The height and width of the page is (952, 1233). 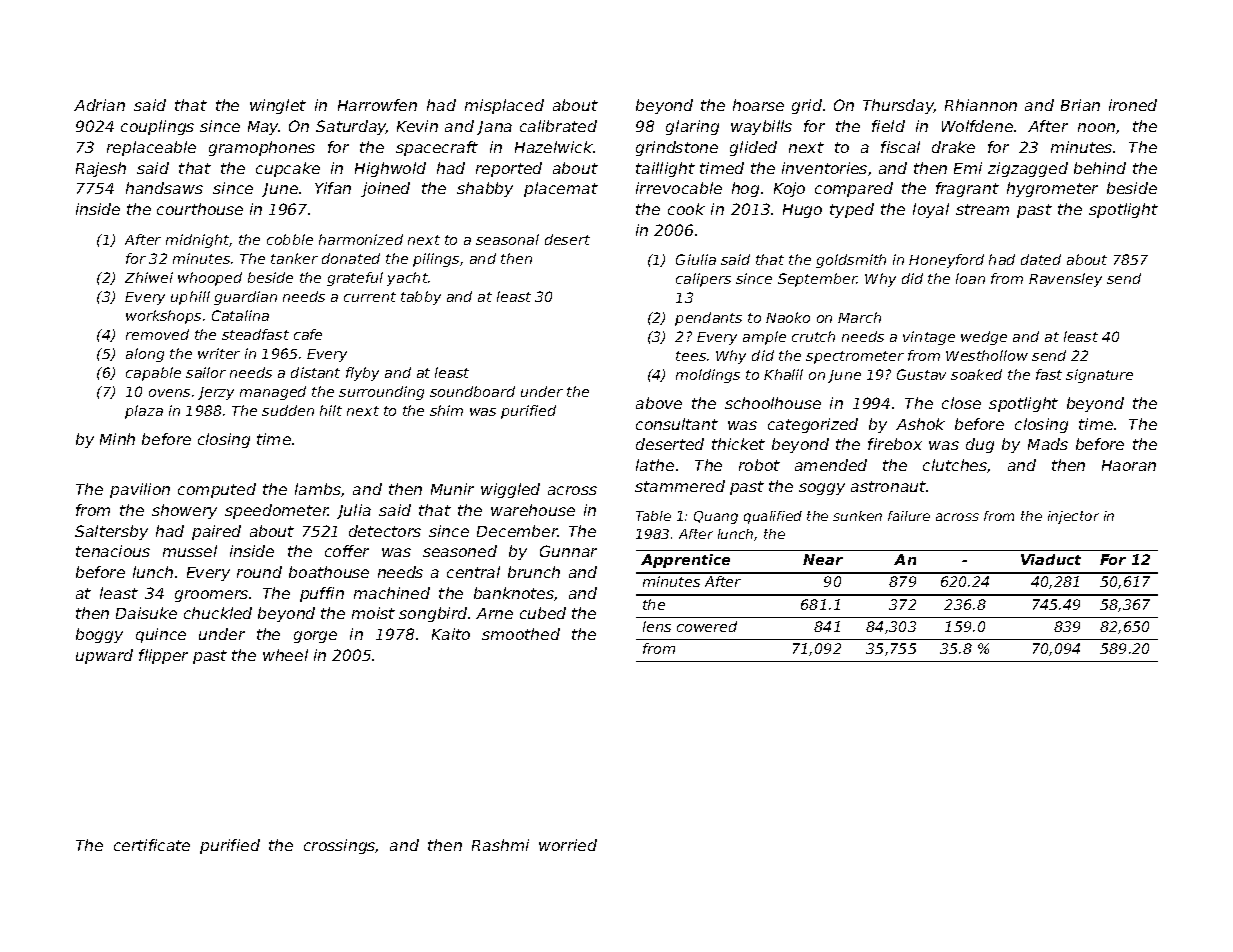 What do you see at coordinates (340, 846) in the page?
I see `crossings` at bounding box center [340, 846].
